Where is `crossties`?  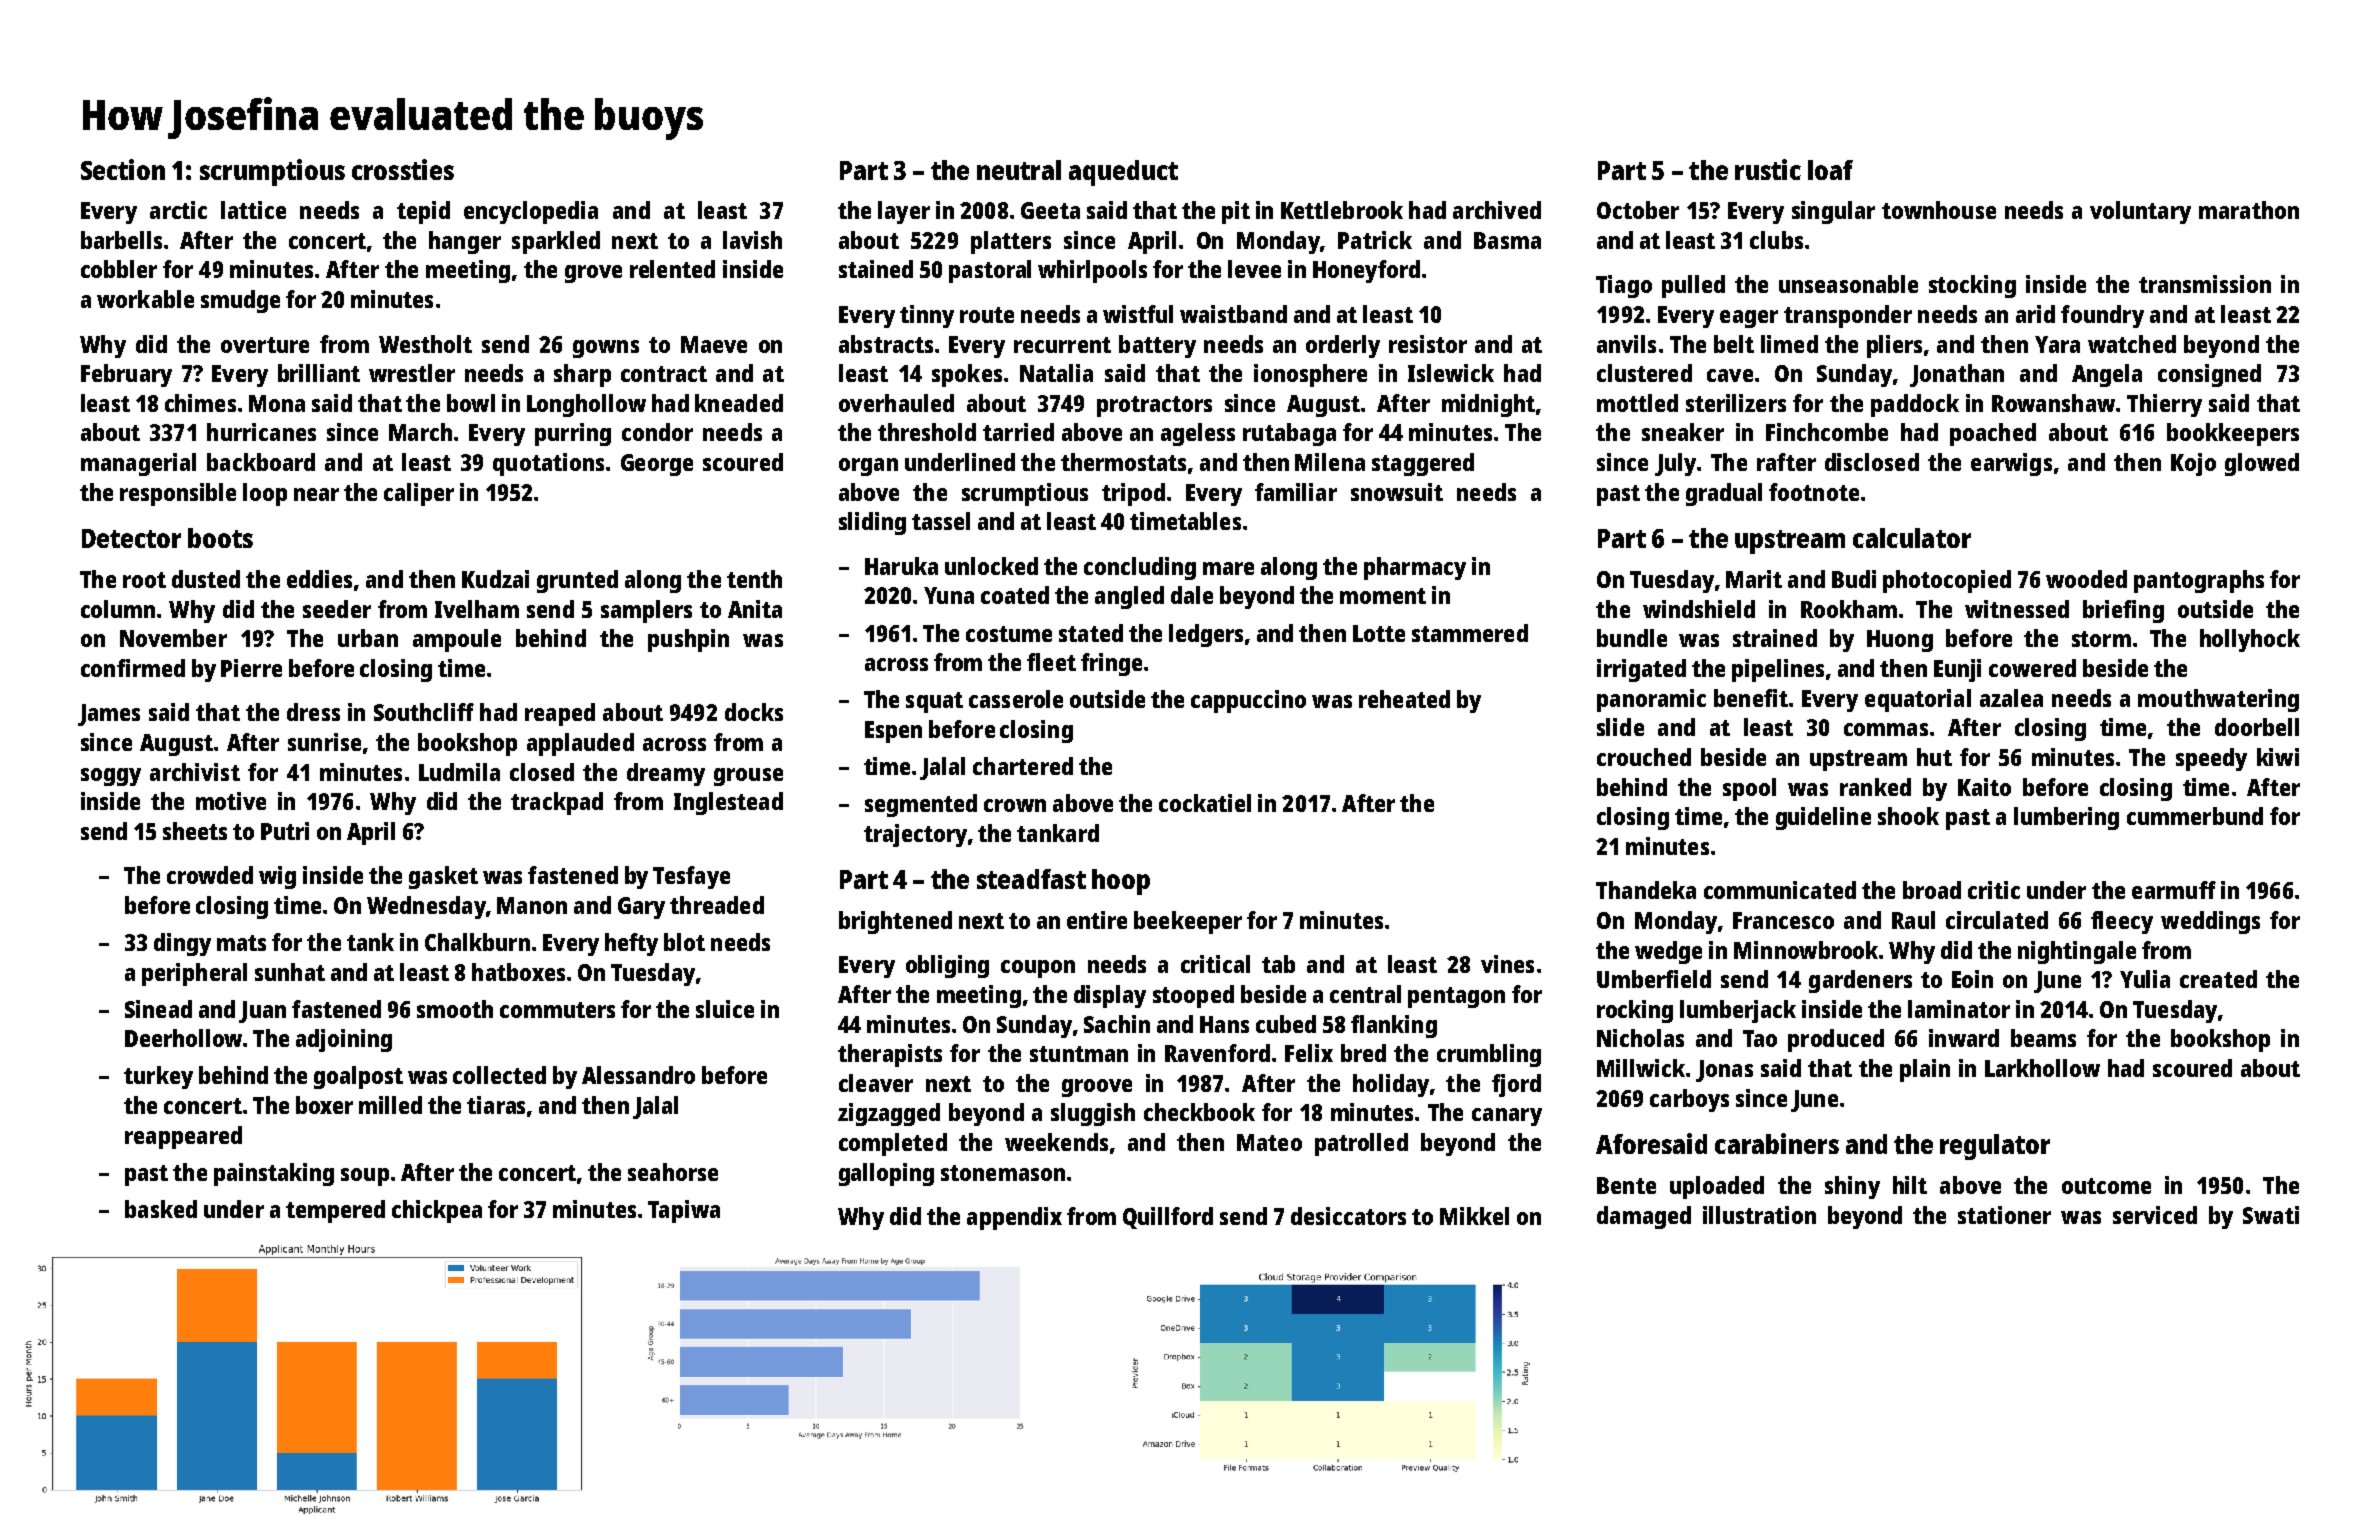 crossties is located at coordinates (403, 169).
